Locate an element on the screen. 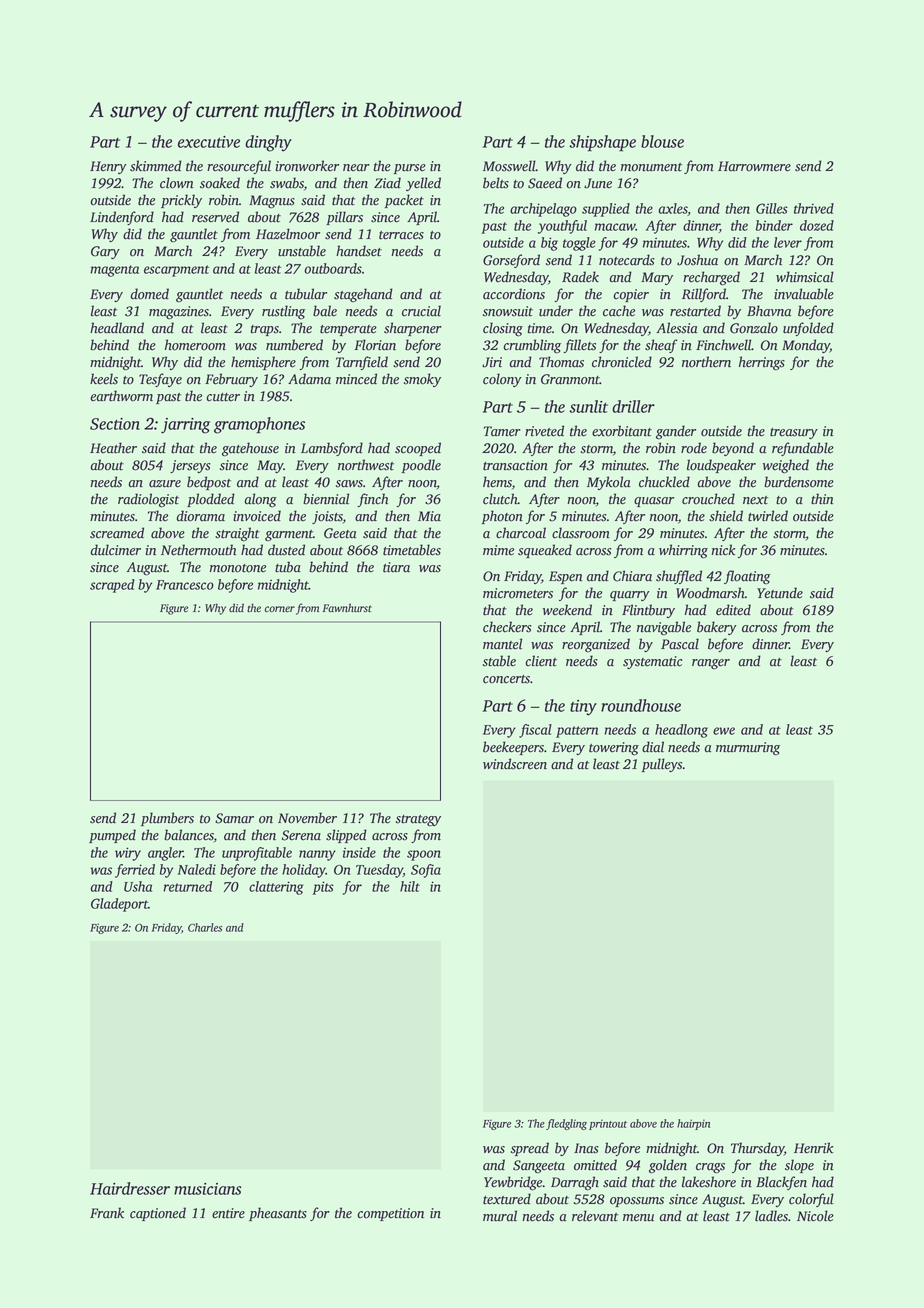 The image size is (924, 1308). executive is located at coordinates (209, 142).
